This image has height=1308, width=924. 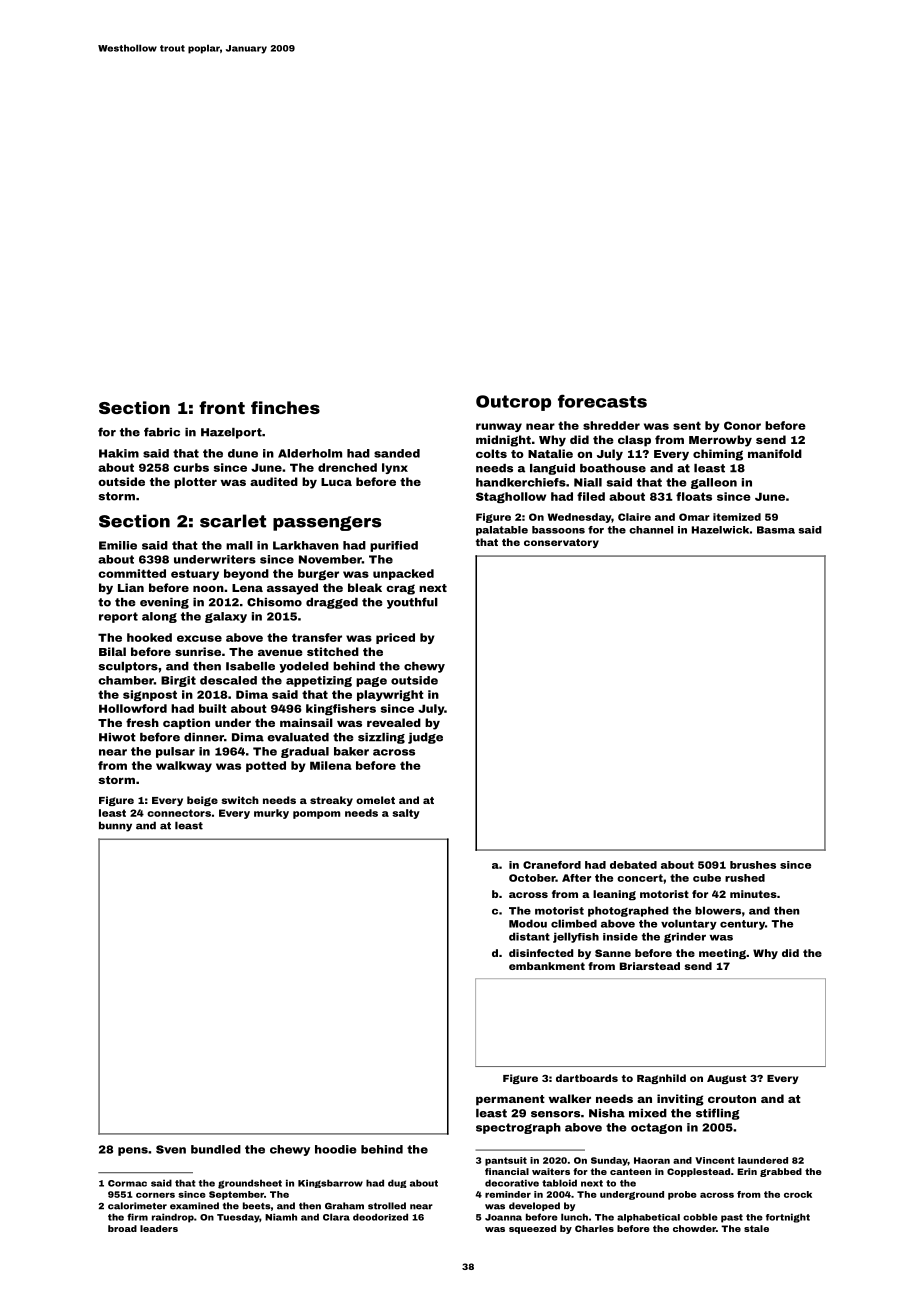 I want to click on debated, so click(x=633, y=865).
